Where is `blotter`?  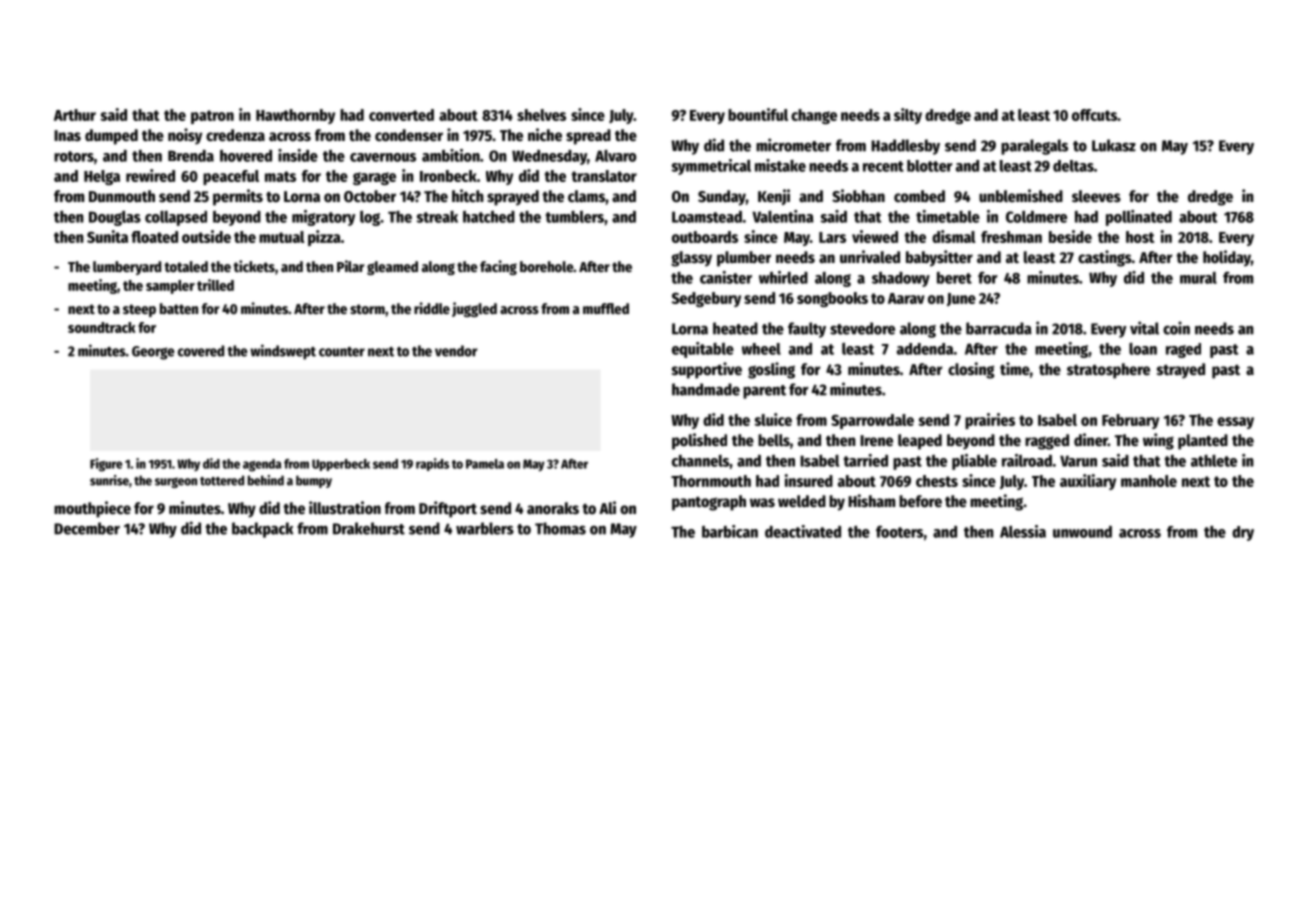 blotter is located at coordinates (930, 166).
